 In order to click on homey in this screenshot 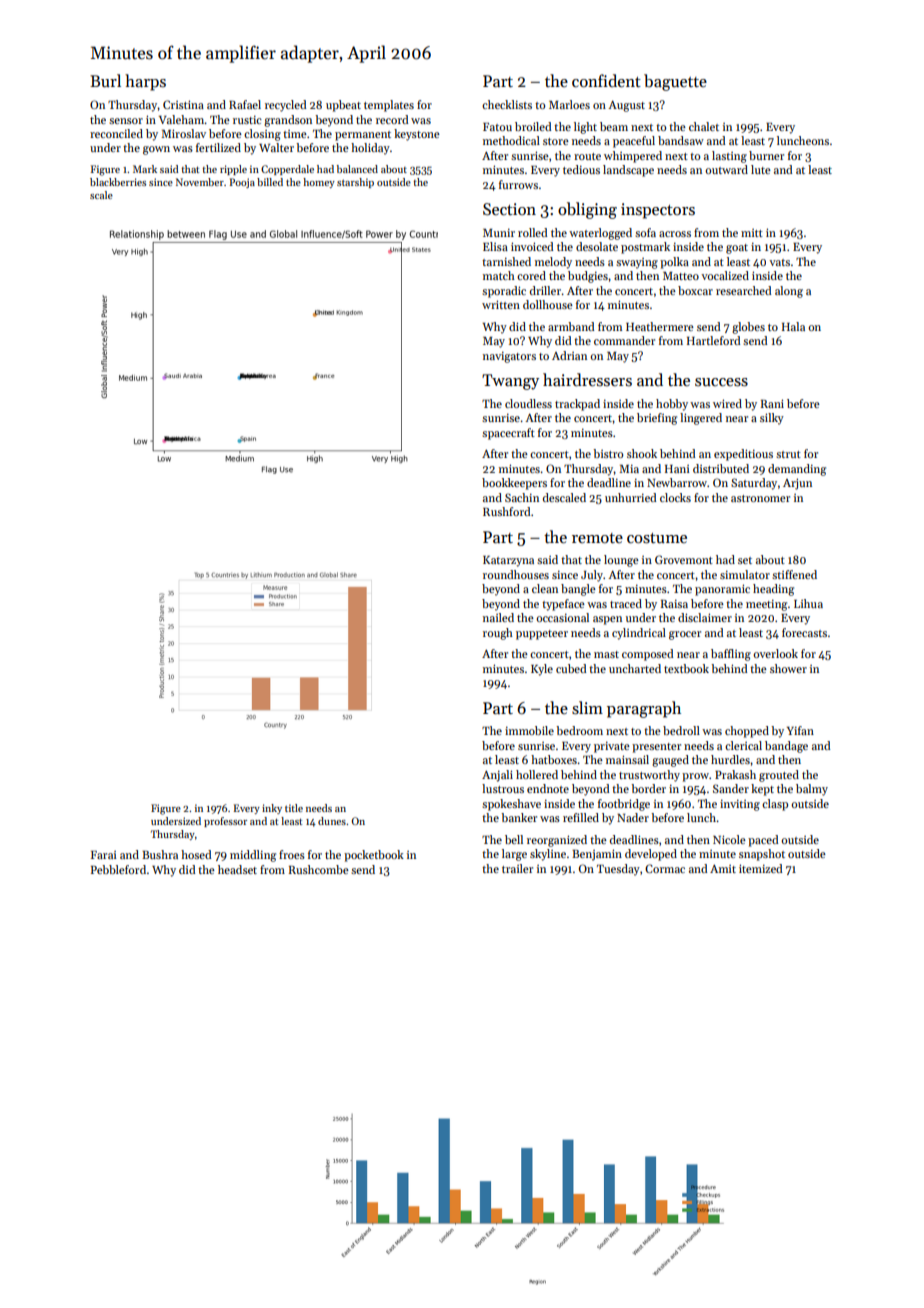, I will do `click(319, 183)`.
